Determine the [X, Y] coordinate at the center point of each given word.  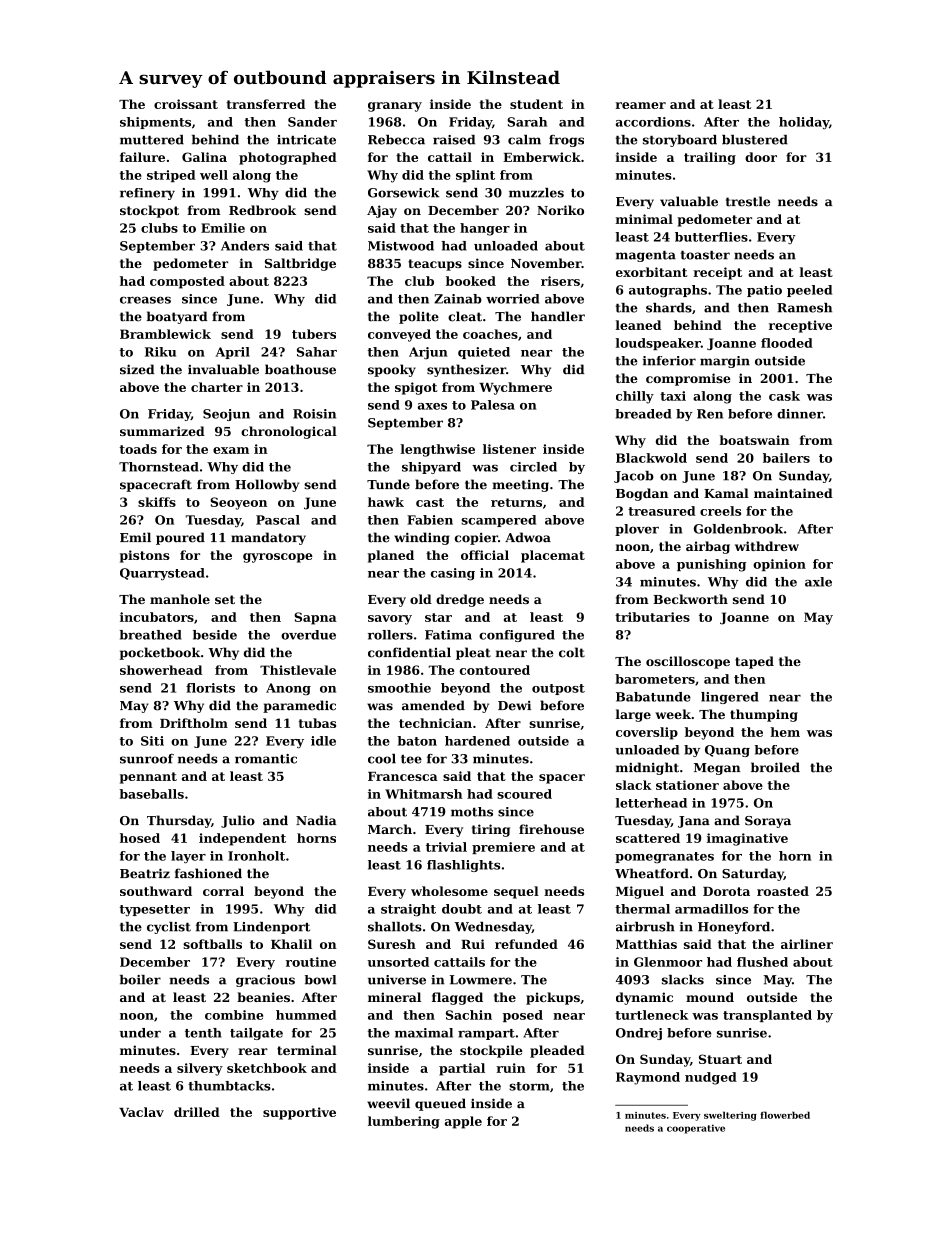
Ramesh [804, 308]
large [633, 715]
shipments [155, 123]
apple [463, 1122]
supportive [299, 1113]
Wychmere [515, 388]
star [438, 617]
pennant [148, 778]
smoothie [399, 688]
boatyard [177, 317]
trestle [748, 201]
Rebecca [396, 140]
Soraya [768, 822]
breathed [151, 635]
